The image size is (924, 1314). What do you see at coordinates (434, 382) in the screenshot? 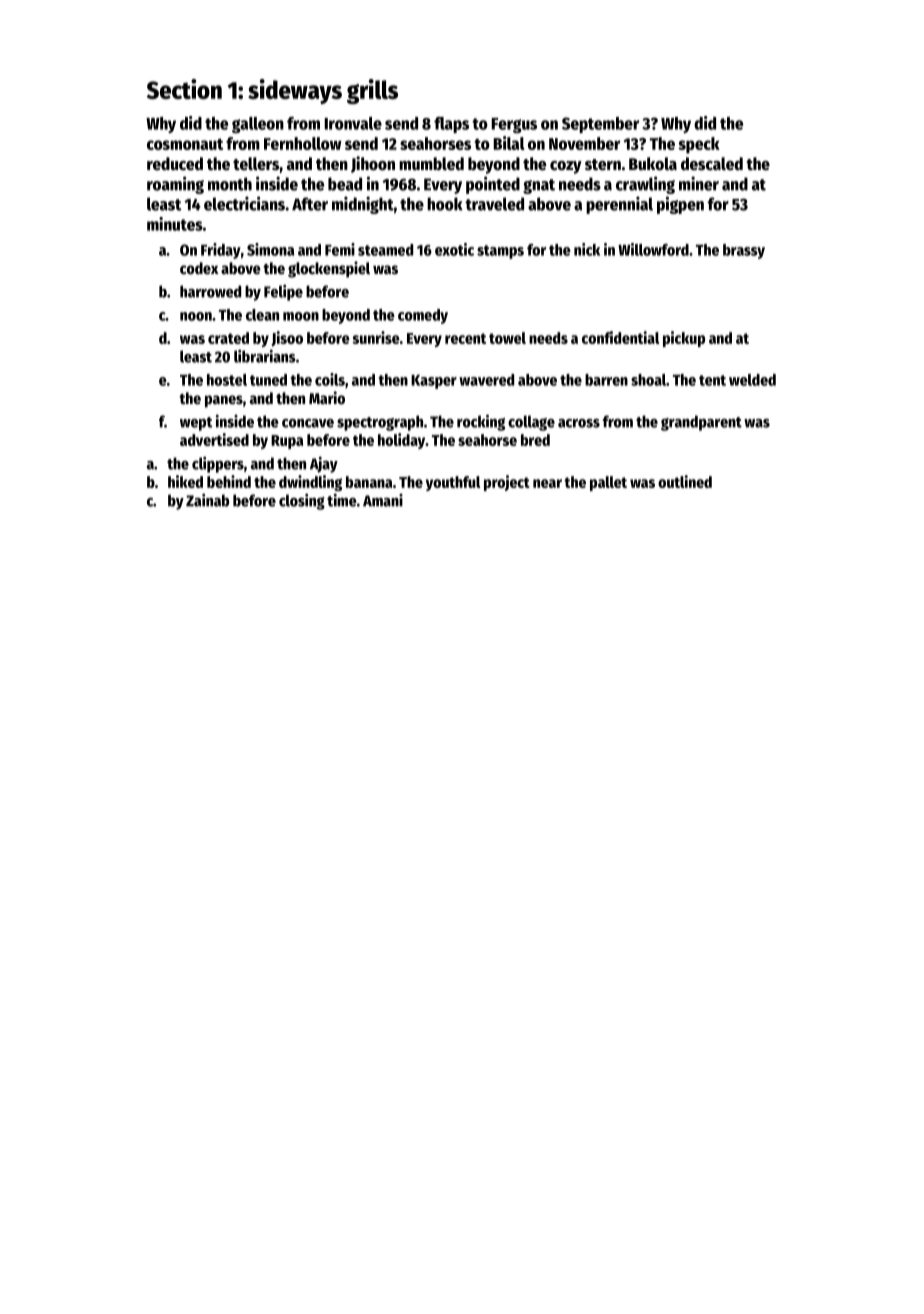
I see `Kasper` at bounding box center [434, 382].
